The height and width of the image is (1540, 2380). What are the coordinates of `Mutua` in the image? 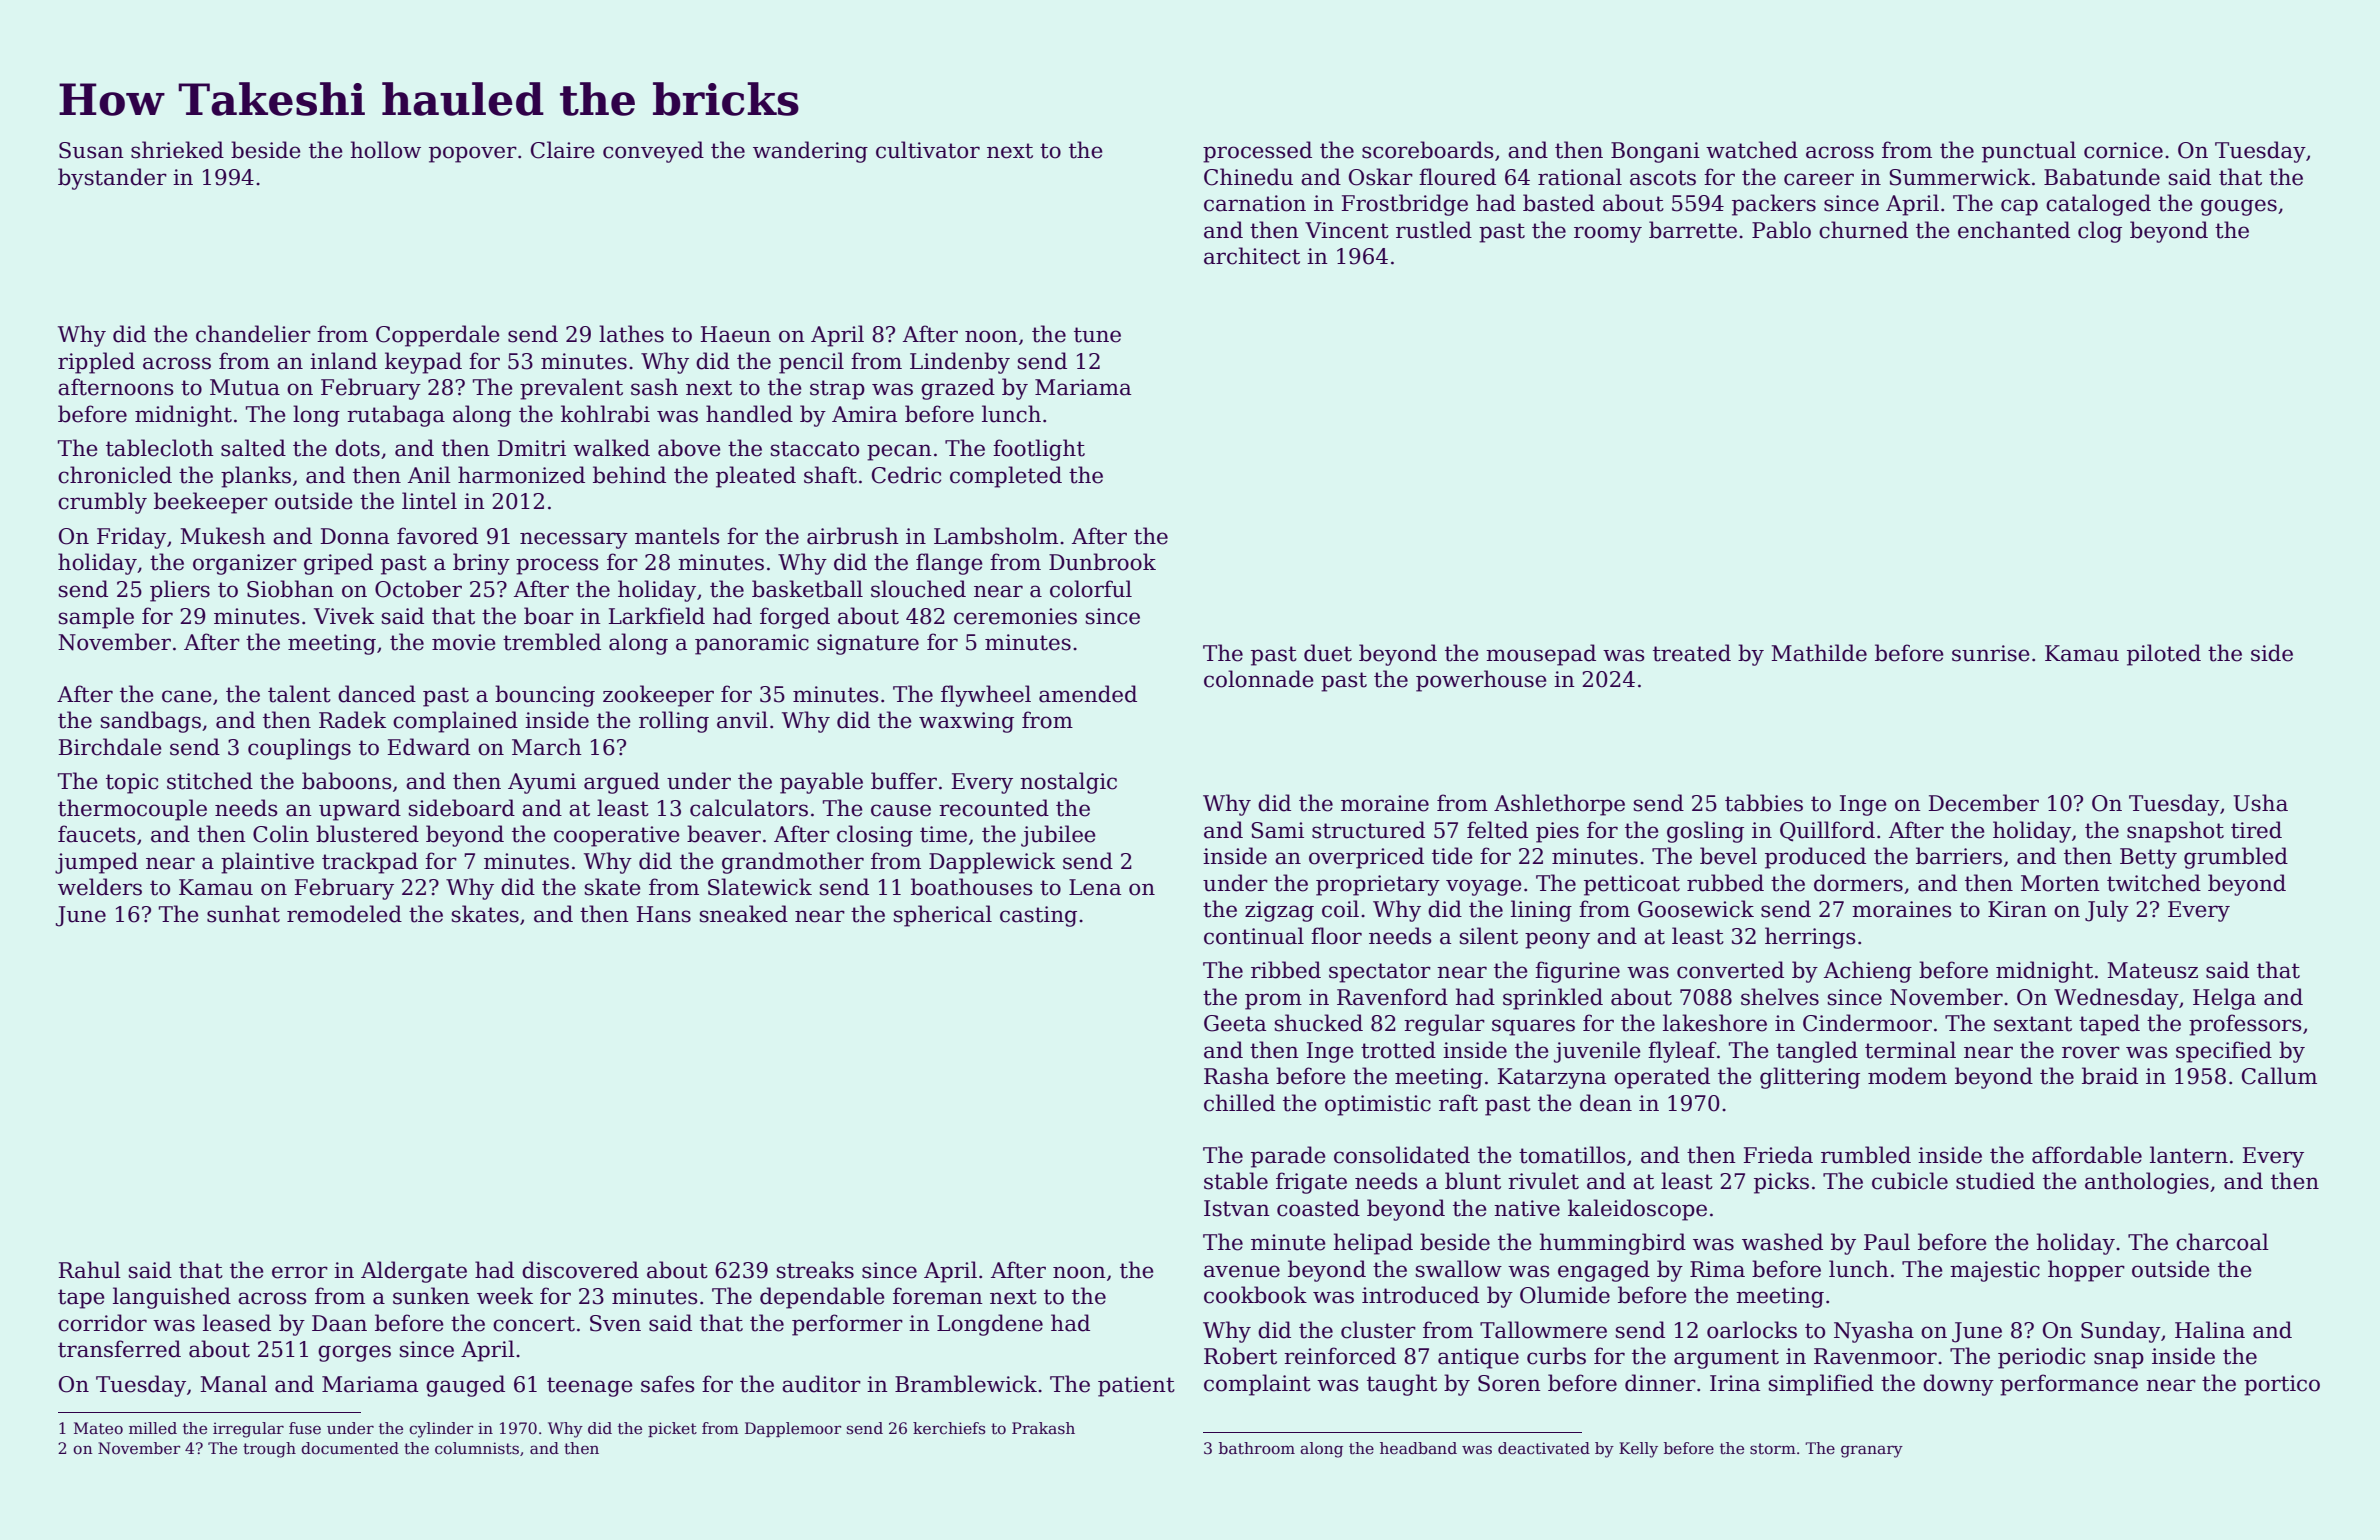 It's located at (245, 387).
